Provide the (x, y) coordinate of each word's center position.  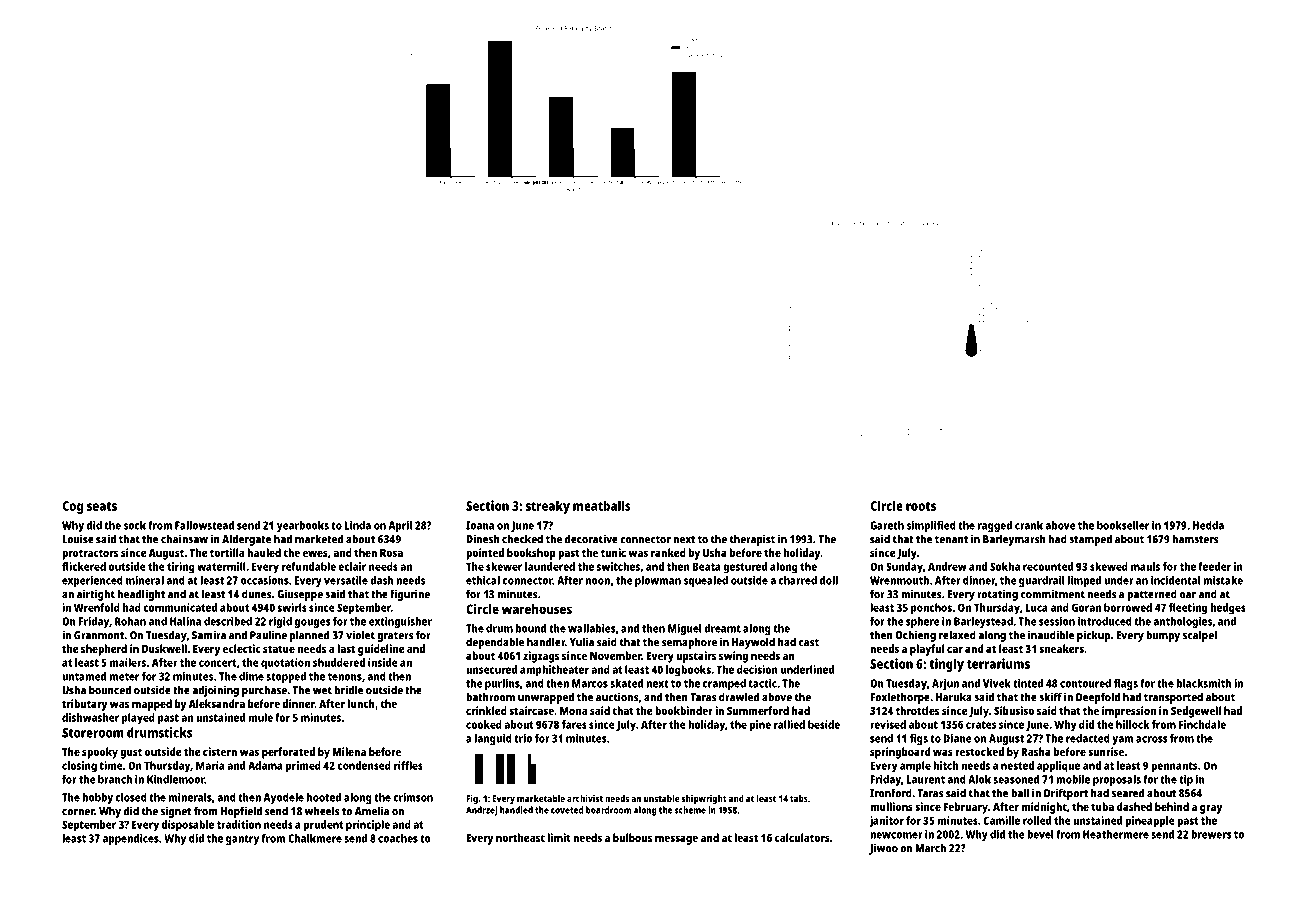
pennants (1174, 767)
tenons (345, 677)
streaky (548, 507)
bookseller (1123, 525)
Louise (78, 539)
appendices (131, 839)
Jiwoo (883, 849)
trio (523, 738)
